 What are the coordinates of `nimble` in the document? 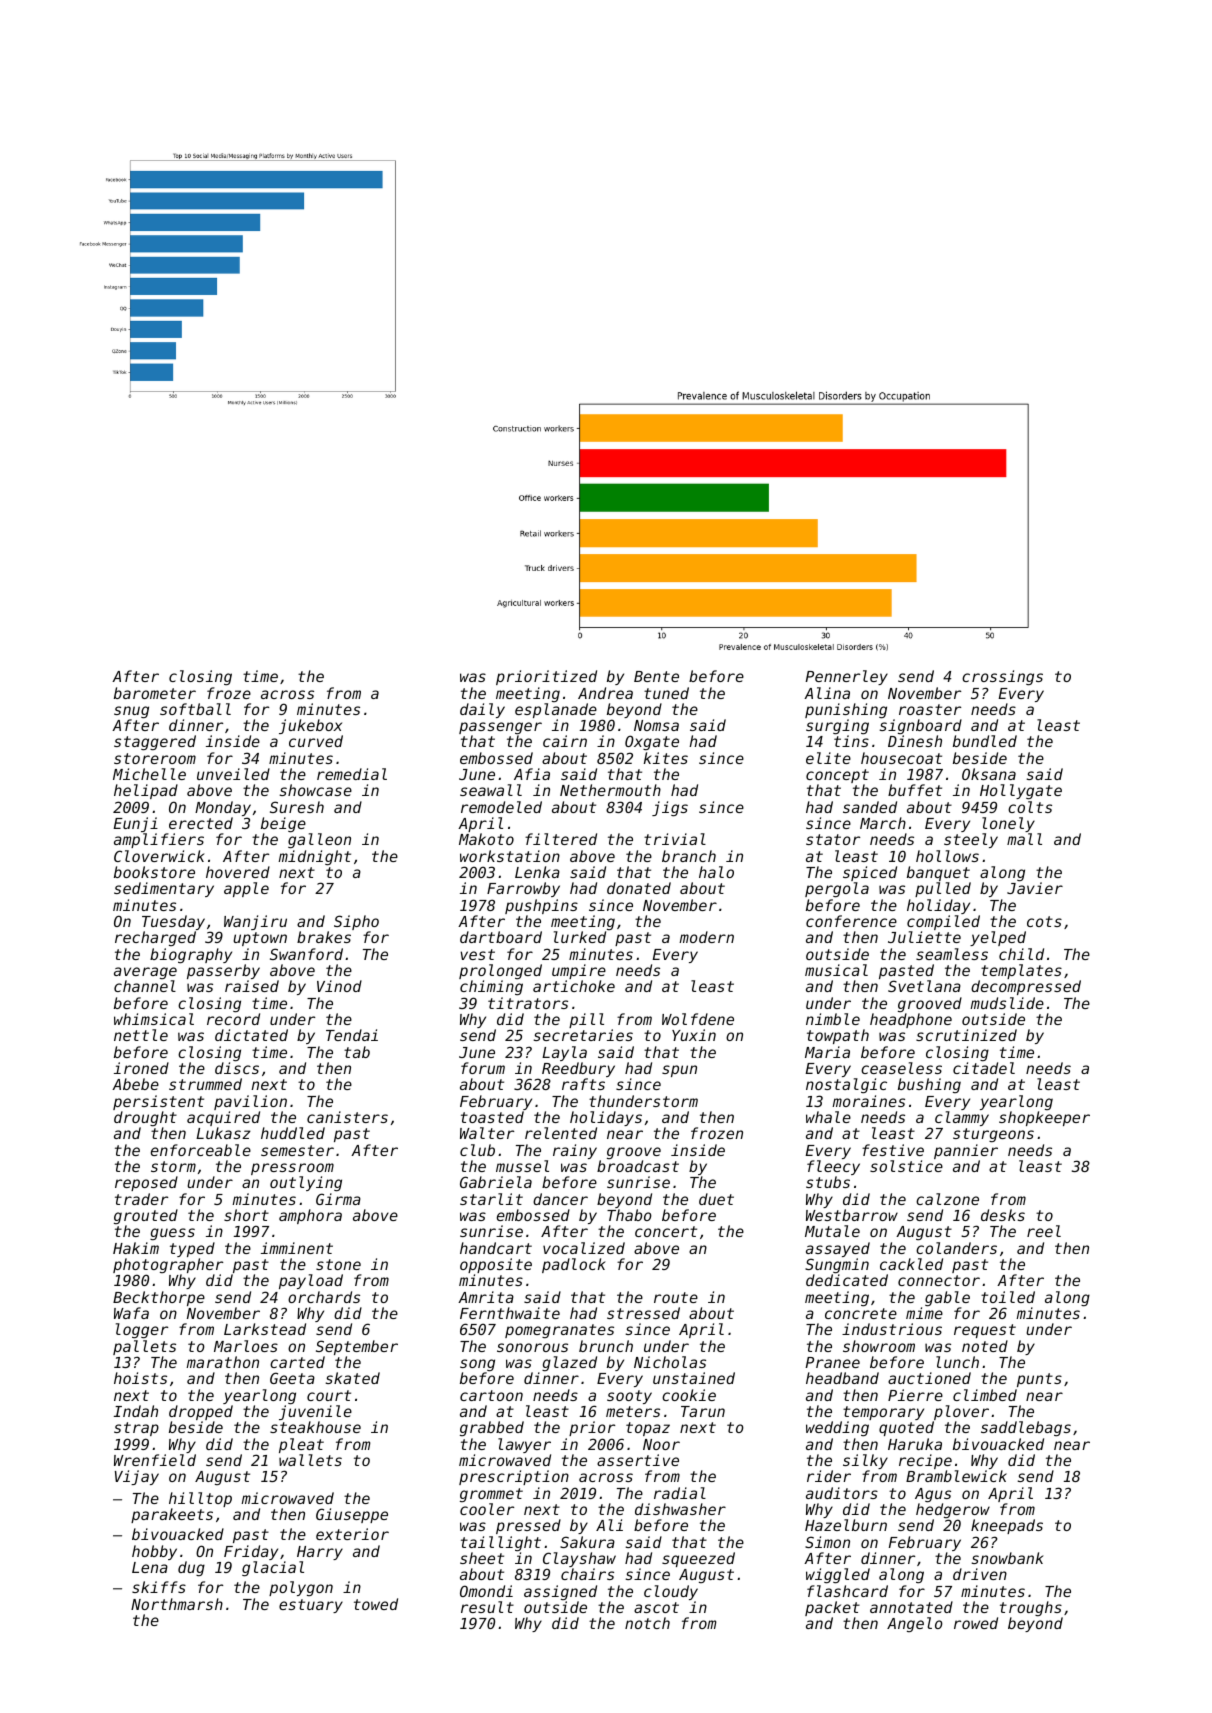 It's located at (833, 1019).
